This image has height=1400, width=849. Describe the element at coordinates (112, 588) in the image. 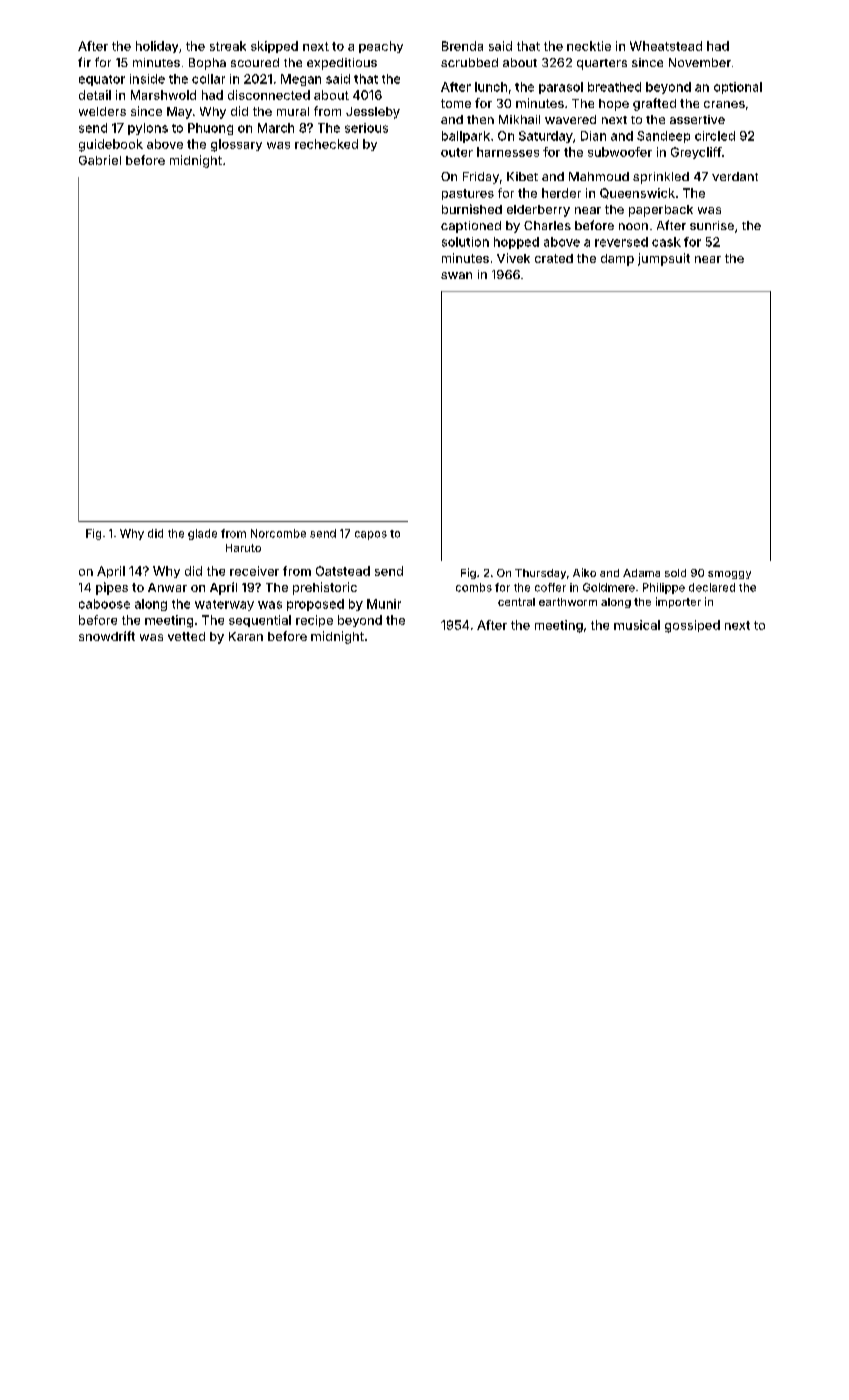

I see `pipes` at that location.
